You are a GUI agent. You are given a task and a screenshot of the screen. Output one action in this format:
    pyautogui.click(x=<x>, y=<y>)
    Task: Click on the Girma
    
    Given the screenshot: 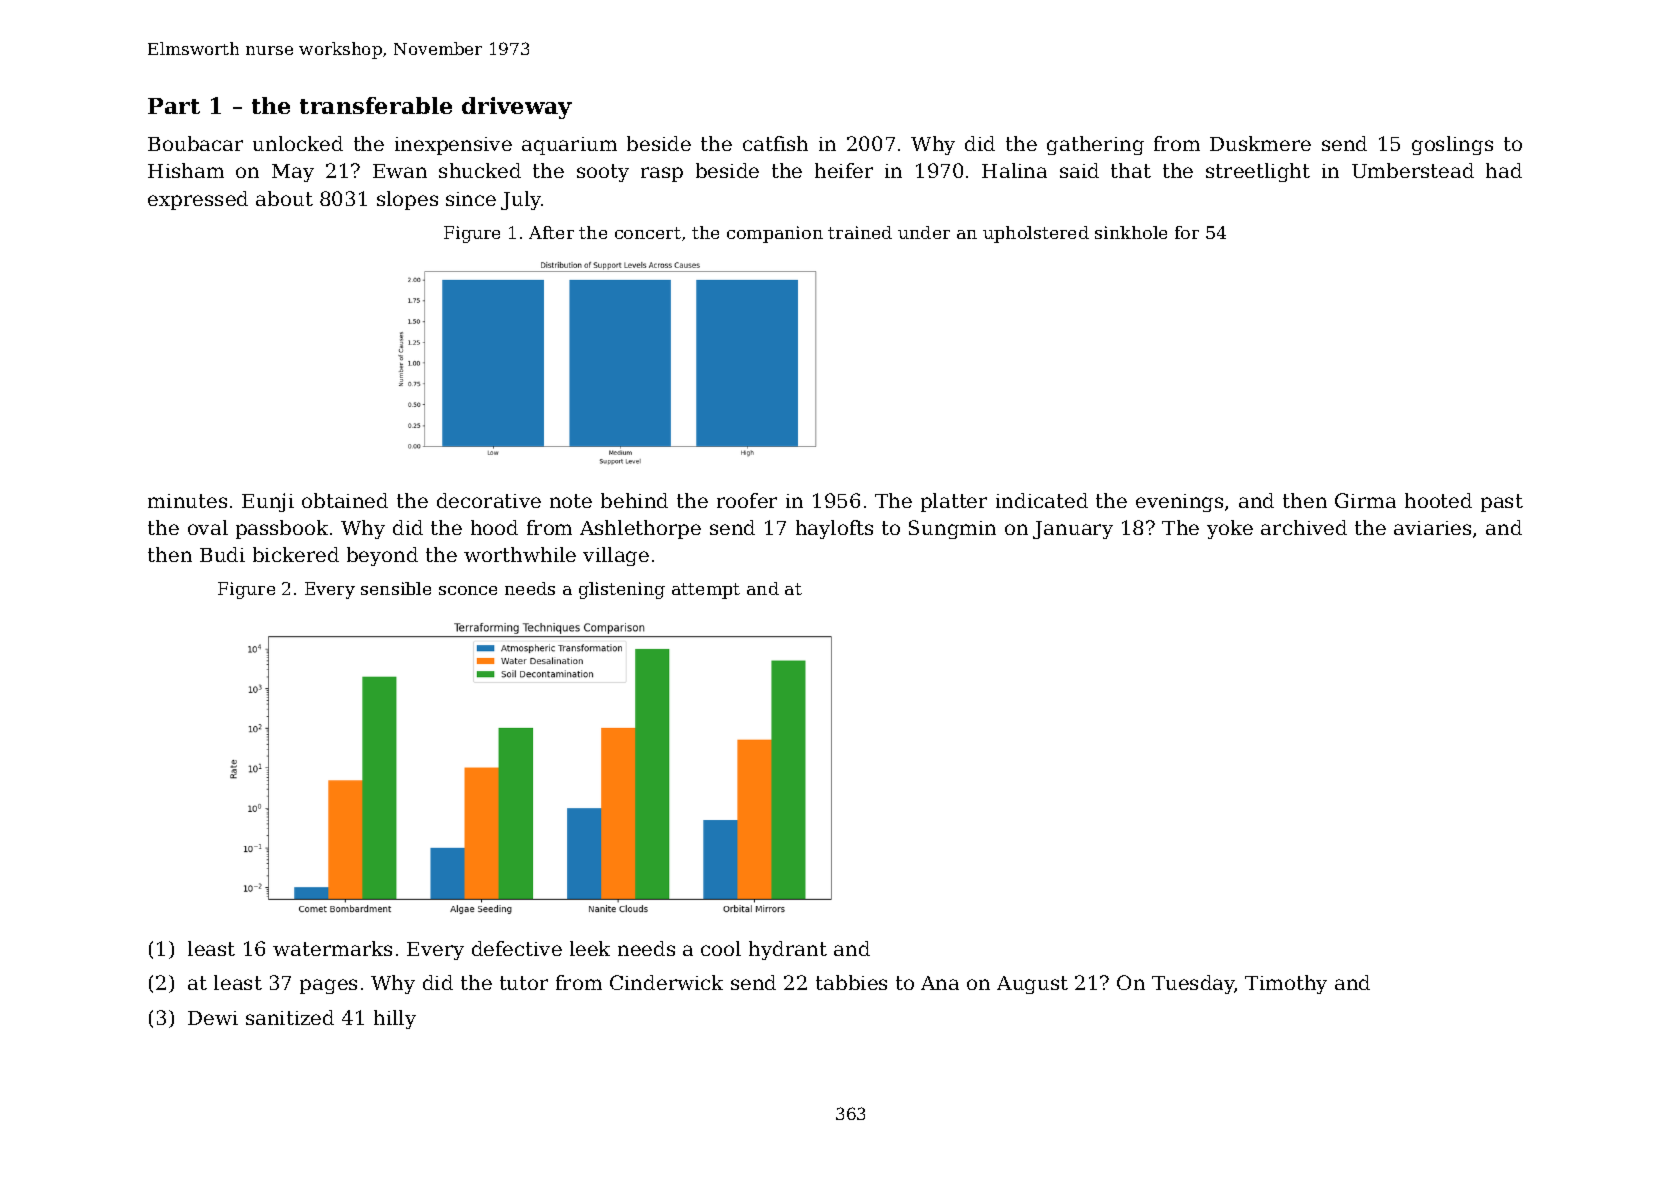 What is the action you would take?
    pyautogui.click(x=1365, y=500)
